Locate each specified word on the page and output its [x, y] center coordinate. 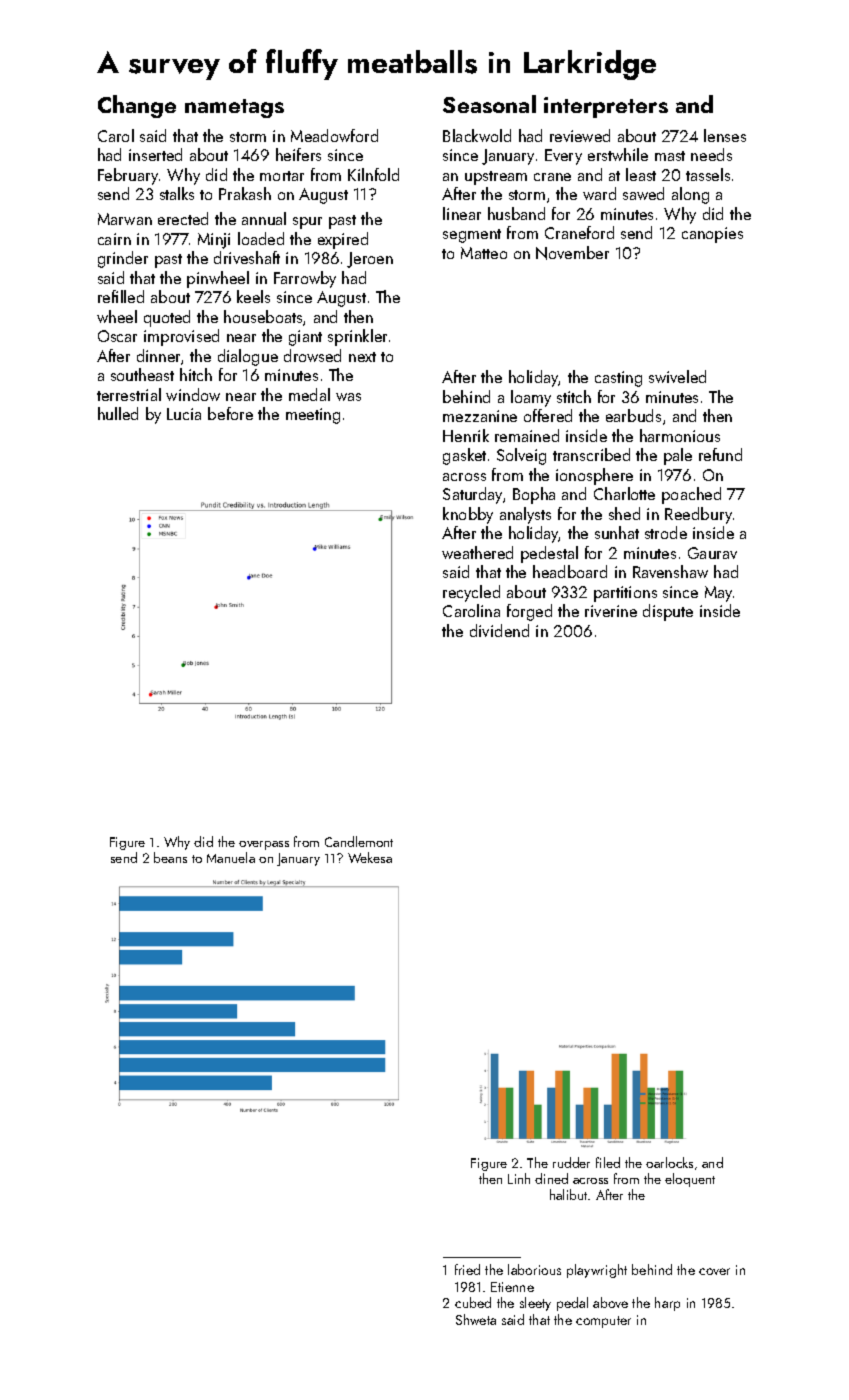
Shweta [476, 1319]
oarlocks [669, 1162]
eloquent [690, 1180]
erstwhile [618, 154]
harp [667, 1304]
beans [170, 857]
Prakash [245, 193]
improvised [181, 337]
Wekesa [370, 857]
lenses [725, 135]
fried [467, 1269]
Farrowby [305, 279]
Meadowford [334, 135]
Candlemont [359, 841]
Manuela [231, 857]
